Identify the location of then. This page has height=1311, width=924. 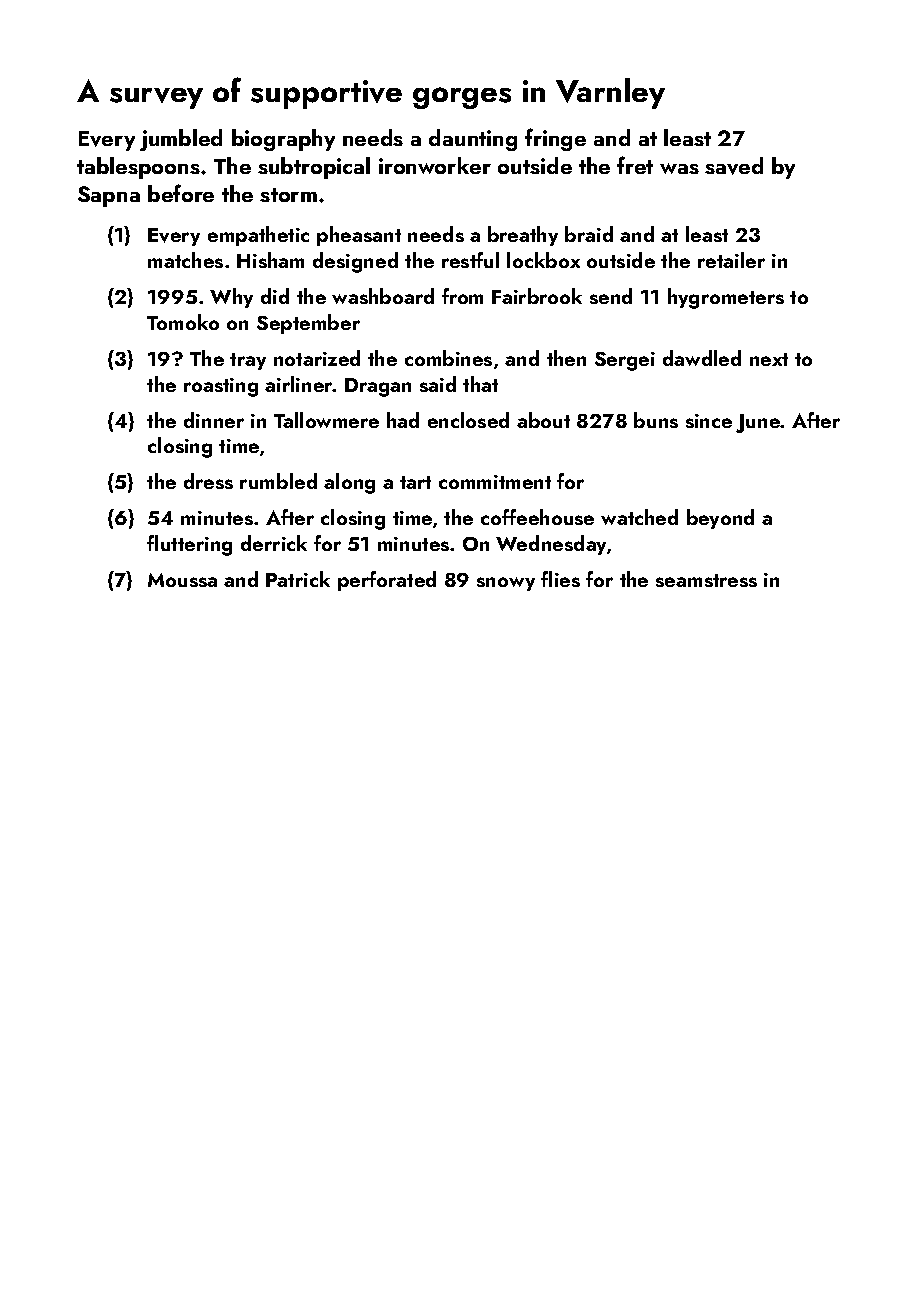
(566, 358).
